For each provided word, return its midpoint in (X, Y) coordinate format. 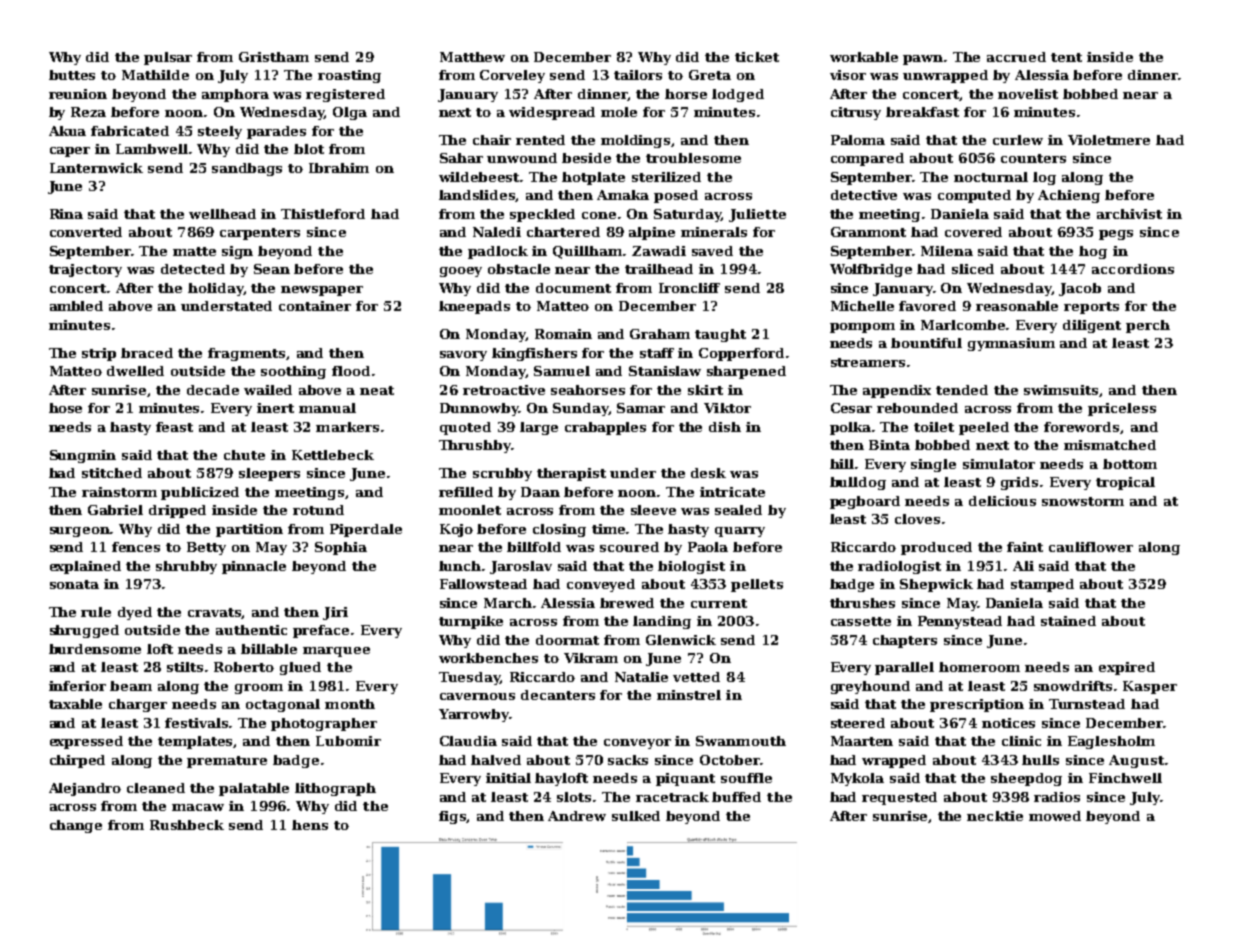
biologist (691, 567)
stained (1068, 621)
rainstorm (119, 492)
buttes (72, 75)
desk (708, 473)
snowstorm (1083, 501)
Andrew (577, 816)
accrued (1016, 57)
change (76, 826)
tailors (638, 75)
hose (65, 408)
